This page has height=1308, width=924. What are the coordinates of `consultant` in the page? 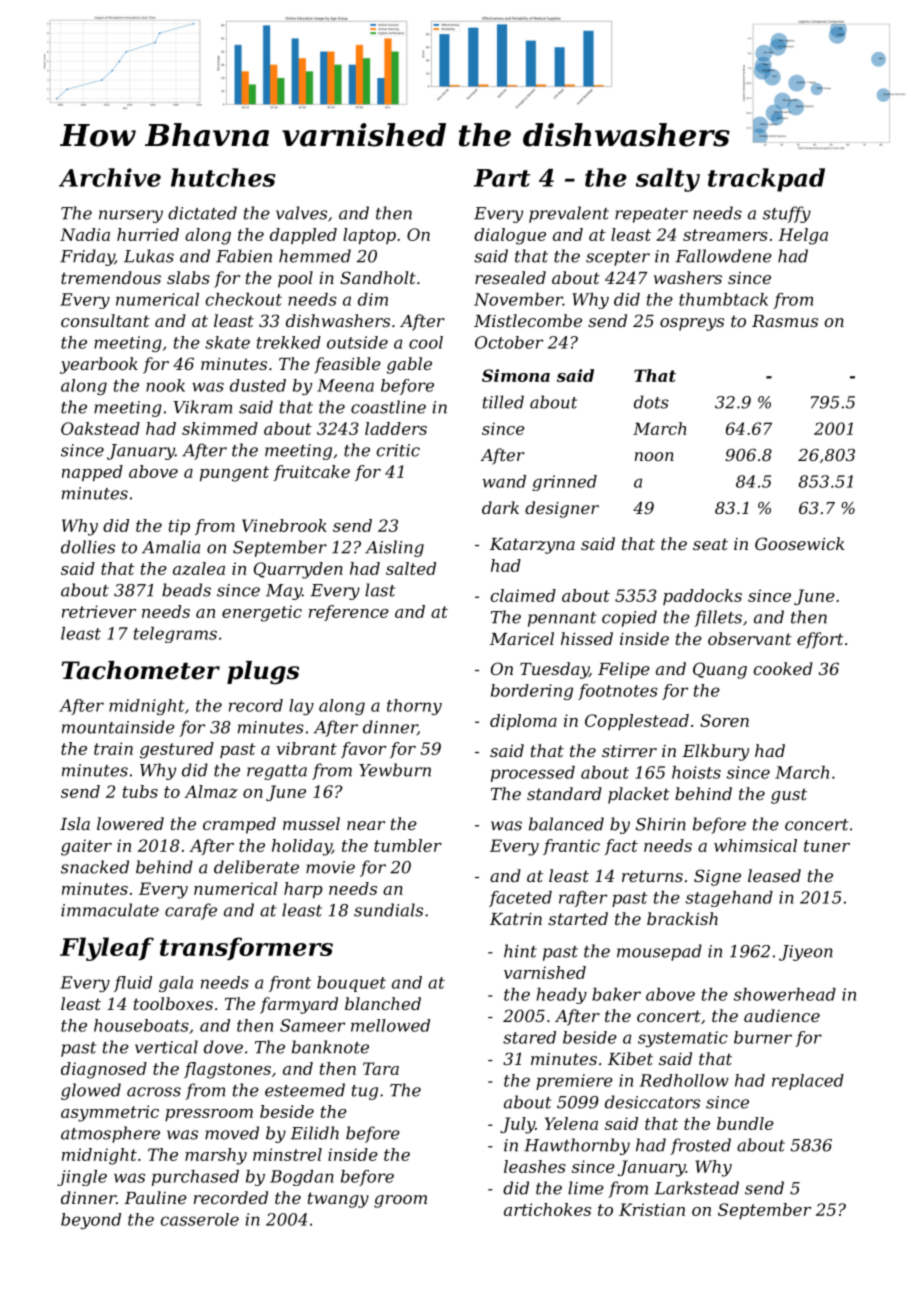 It's located at (105, 320).
